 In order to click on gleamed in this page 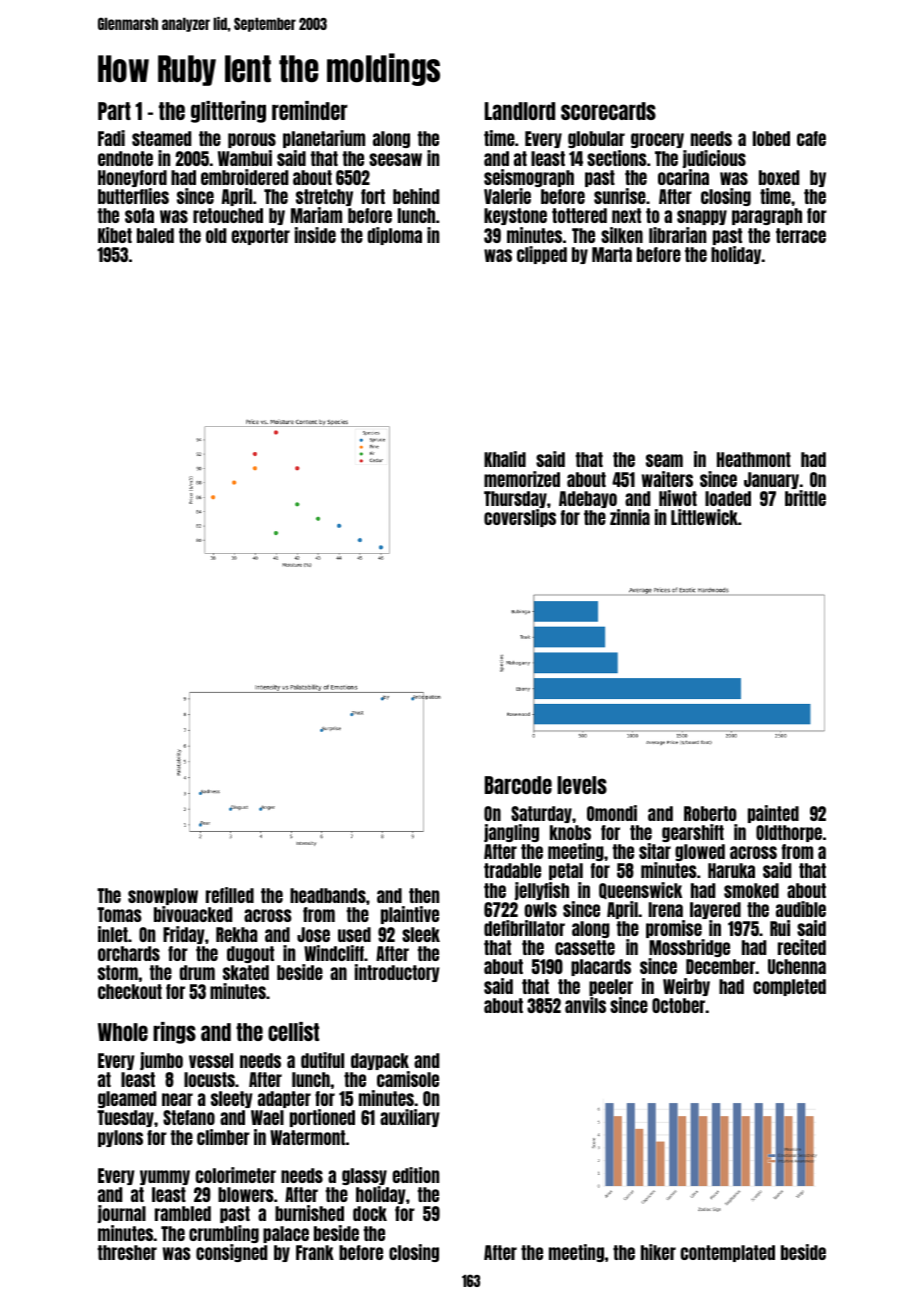, I will do `click(127, 1099)`.
